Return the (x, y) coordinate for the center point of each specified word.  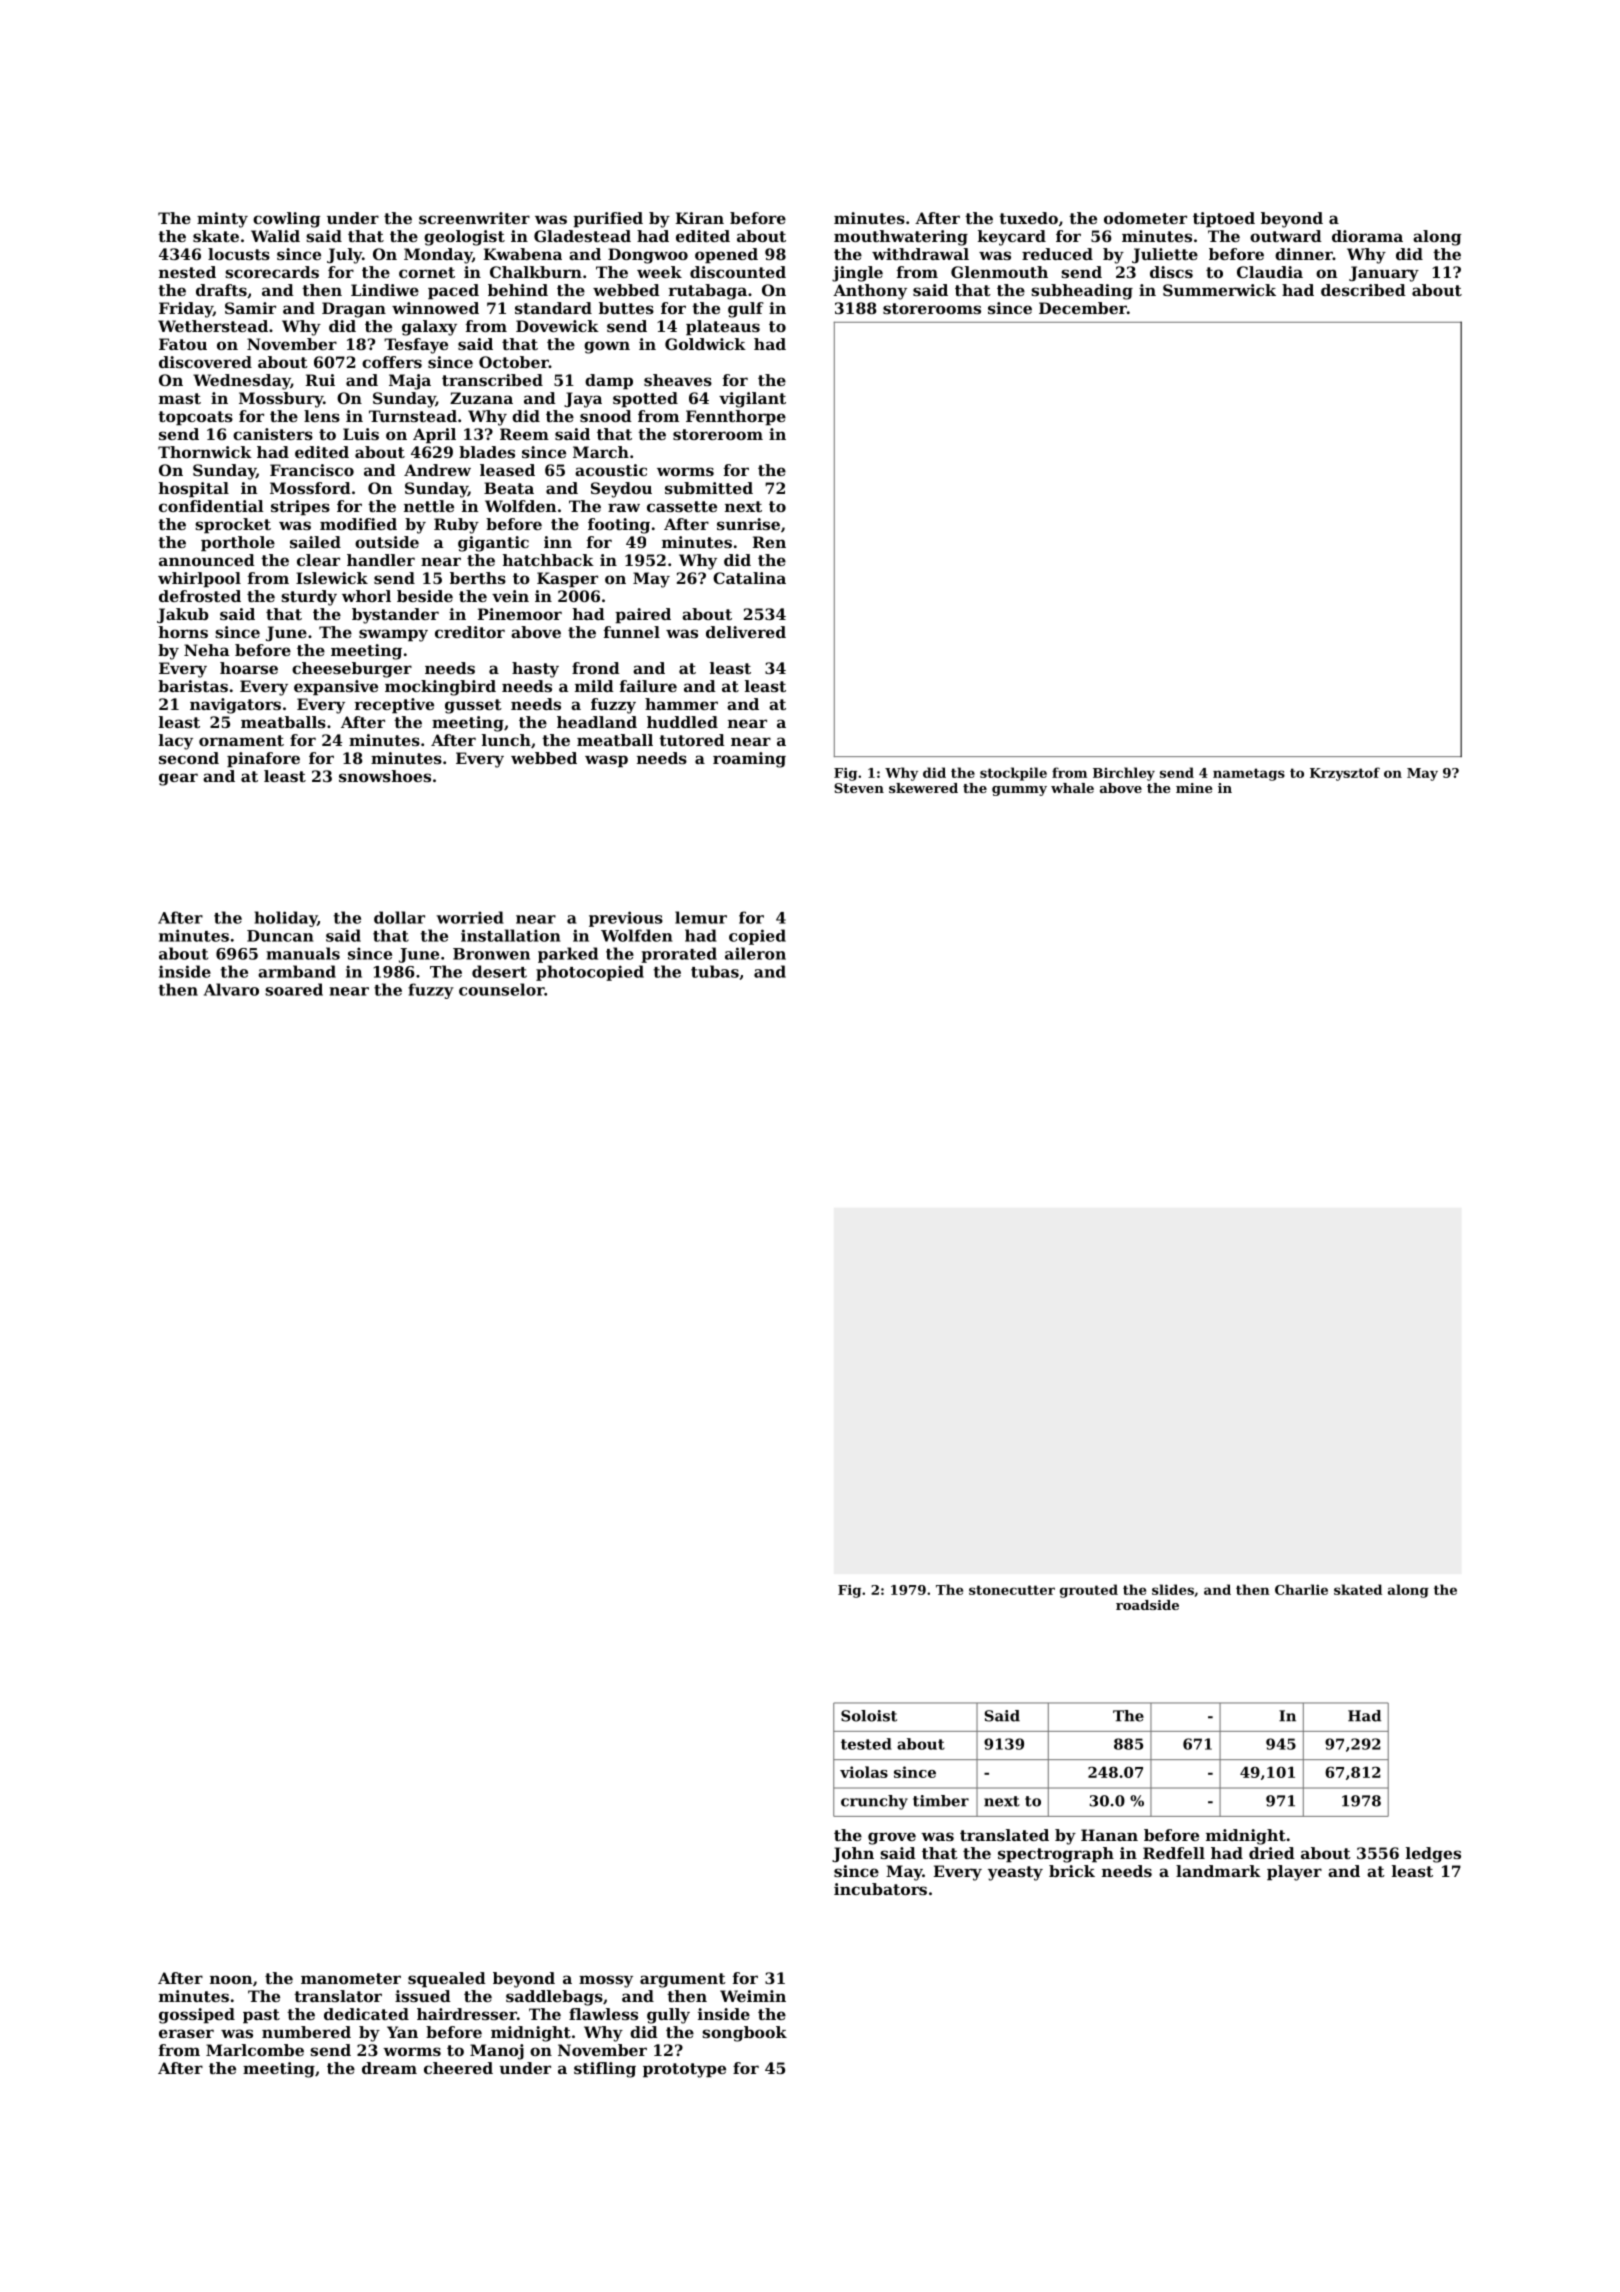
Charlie (1301, 1589)
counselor (501, 989)
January (1384, 274)
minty (222, 220)
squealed (447, 1980)
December (1083, 308)
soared (294, 989)
